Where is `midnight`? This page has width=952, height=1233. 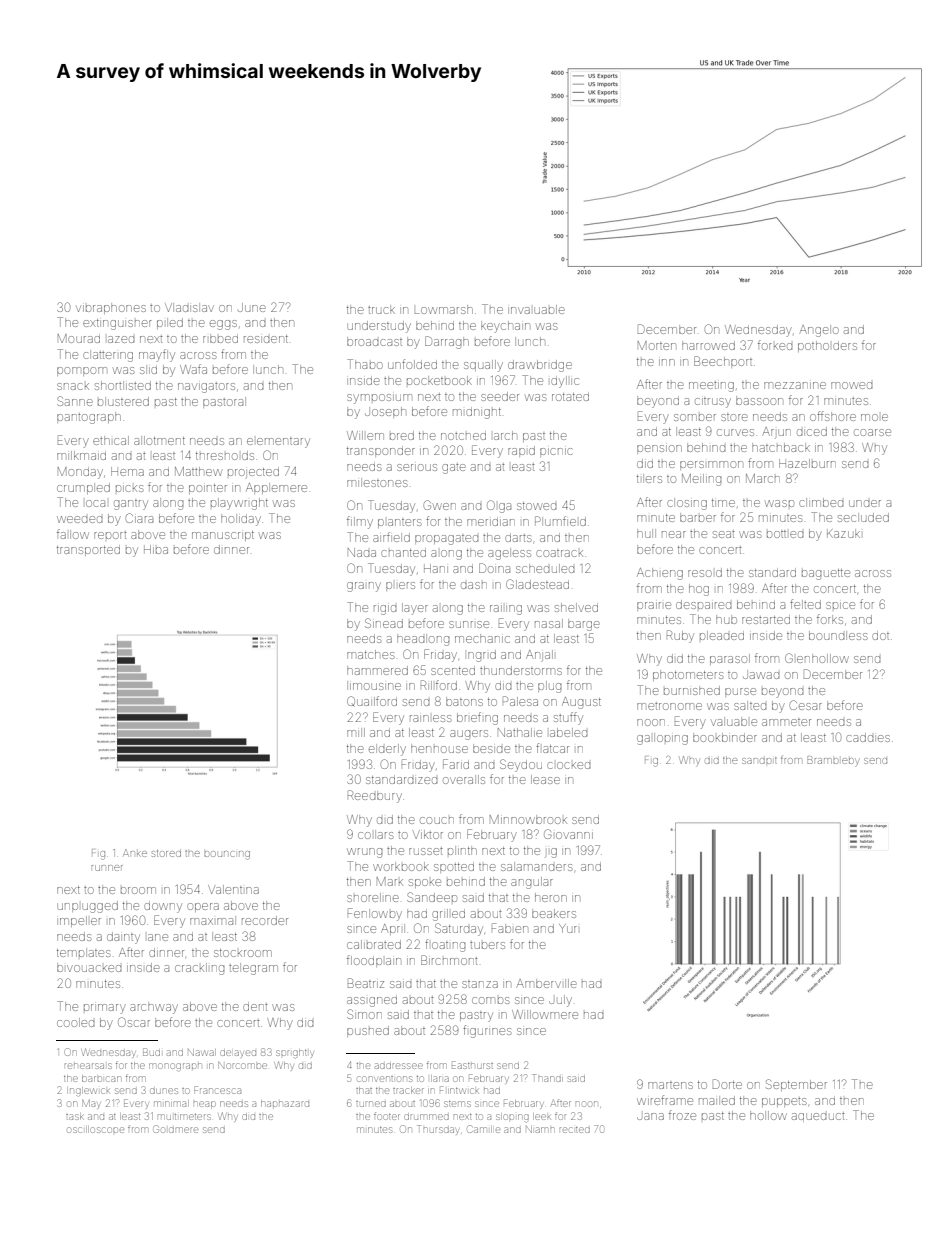
midnight is located at coordinates (477, 413).
